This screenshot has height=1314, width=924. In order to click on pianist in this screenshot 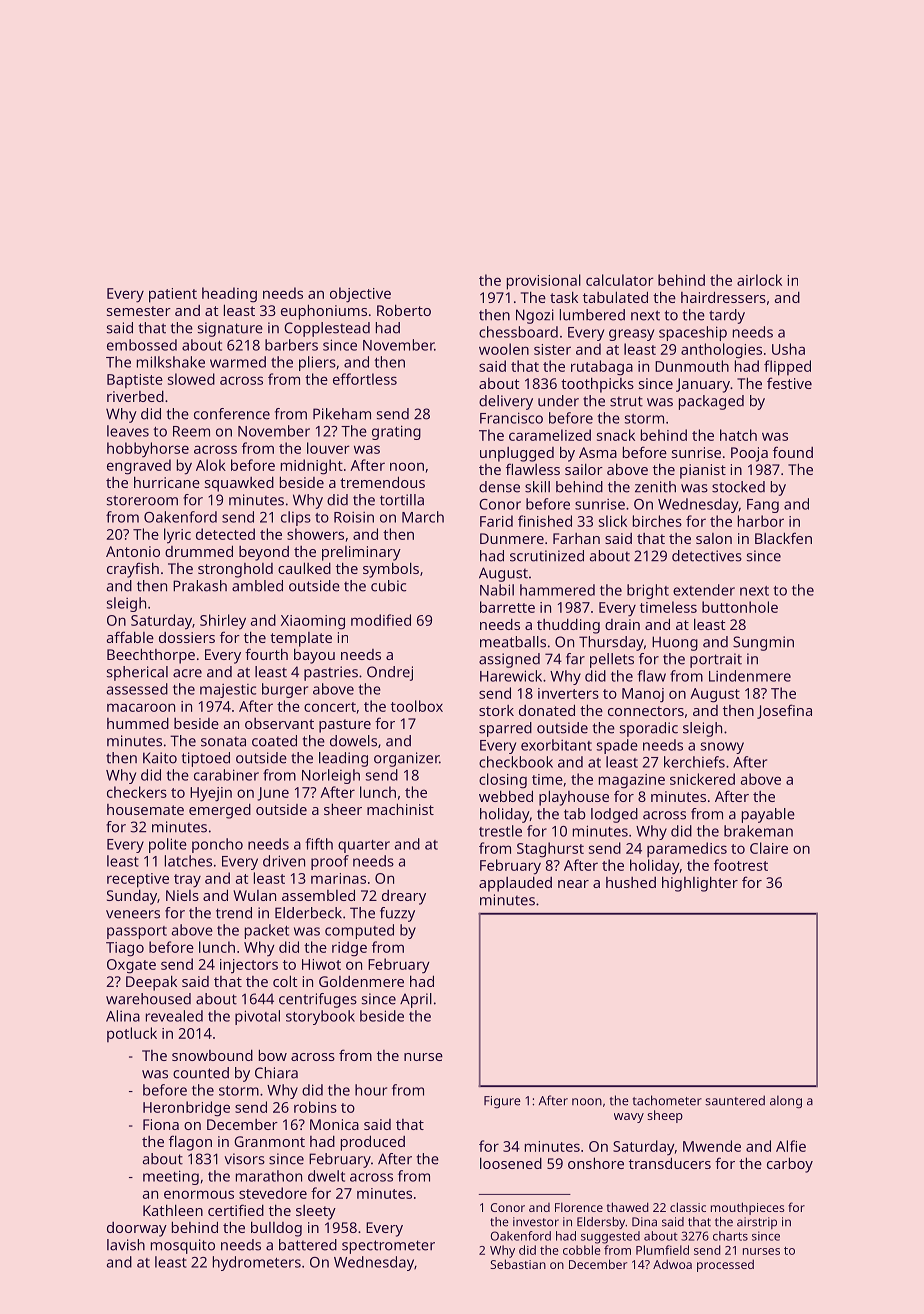, I will do `click(703, 471)`.
